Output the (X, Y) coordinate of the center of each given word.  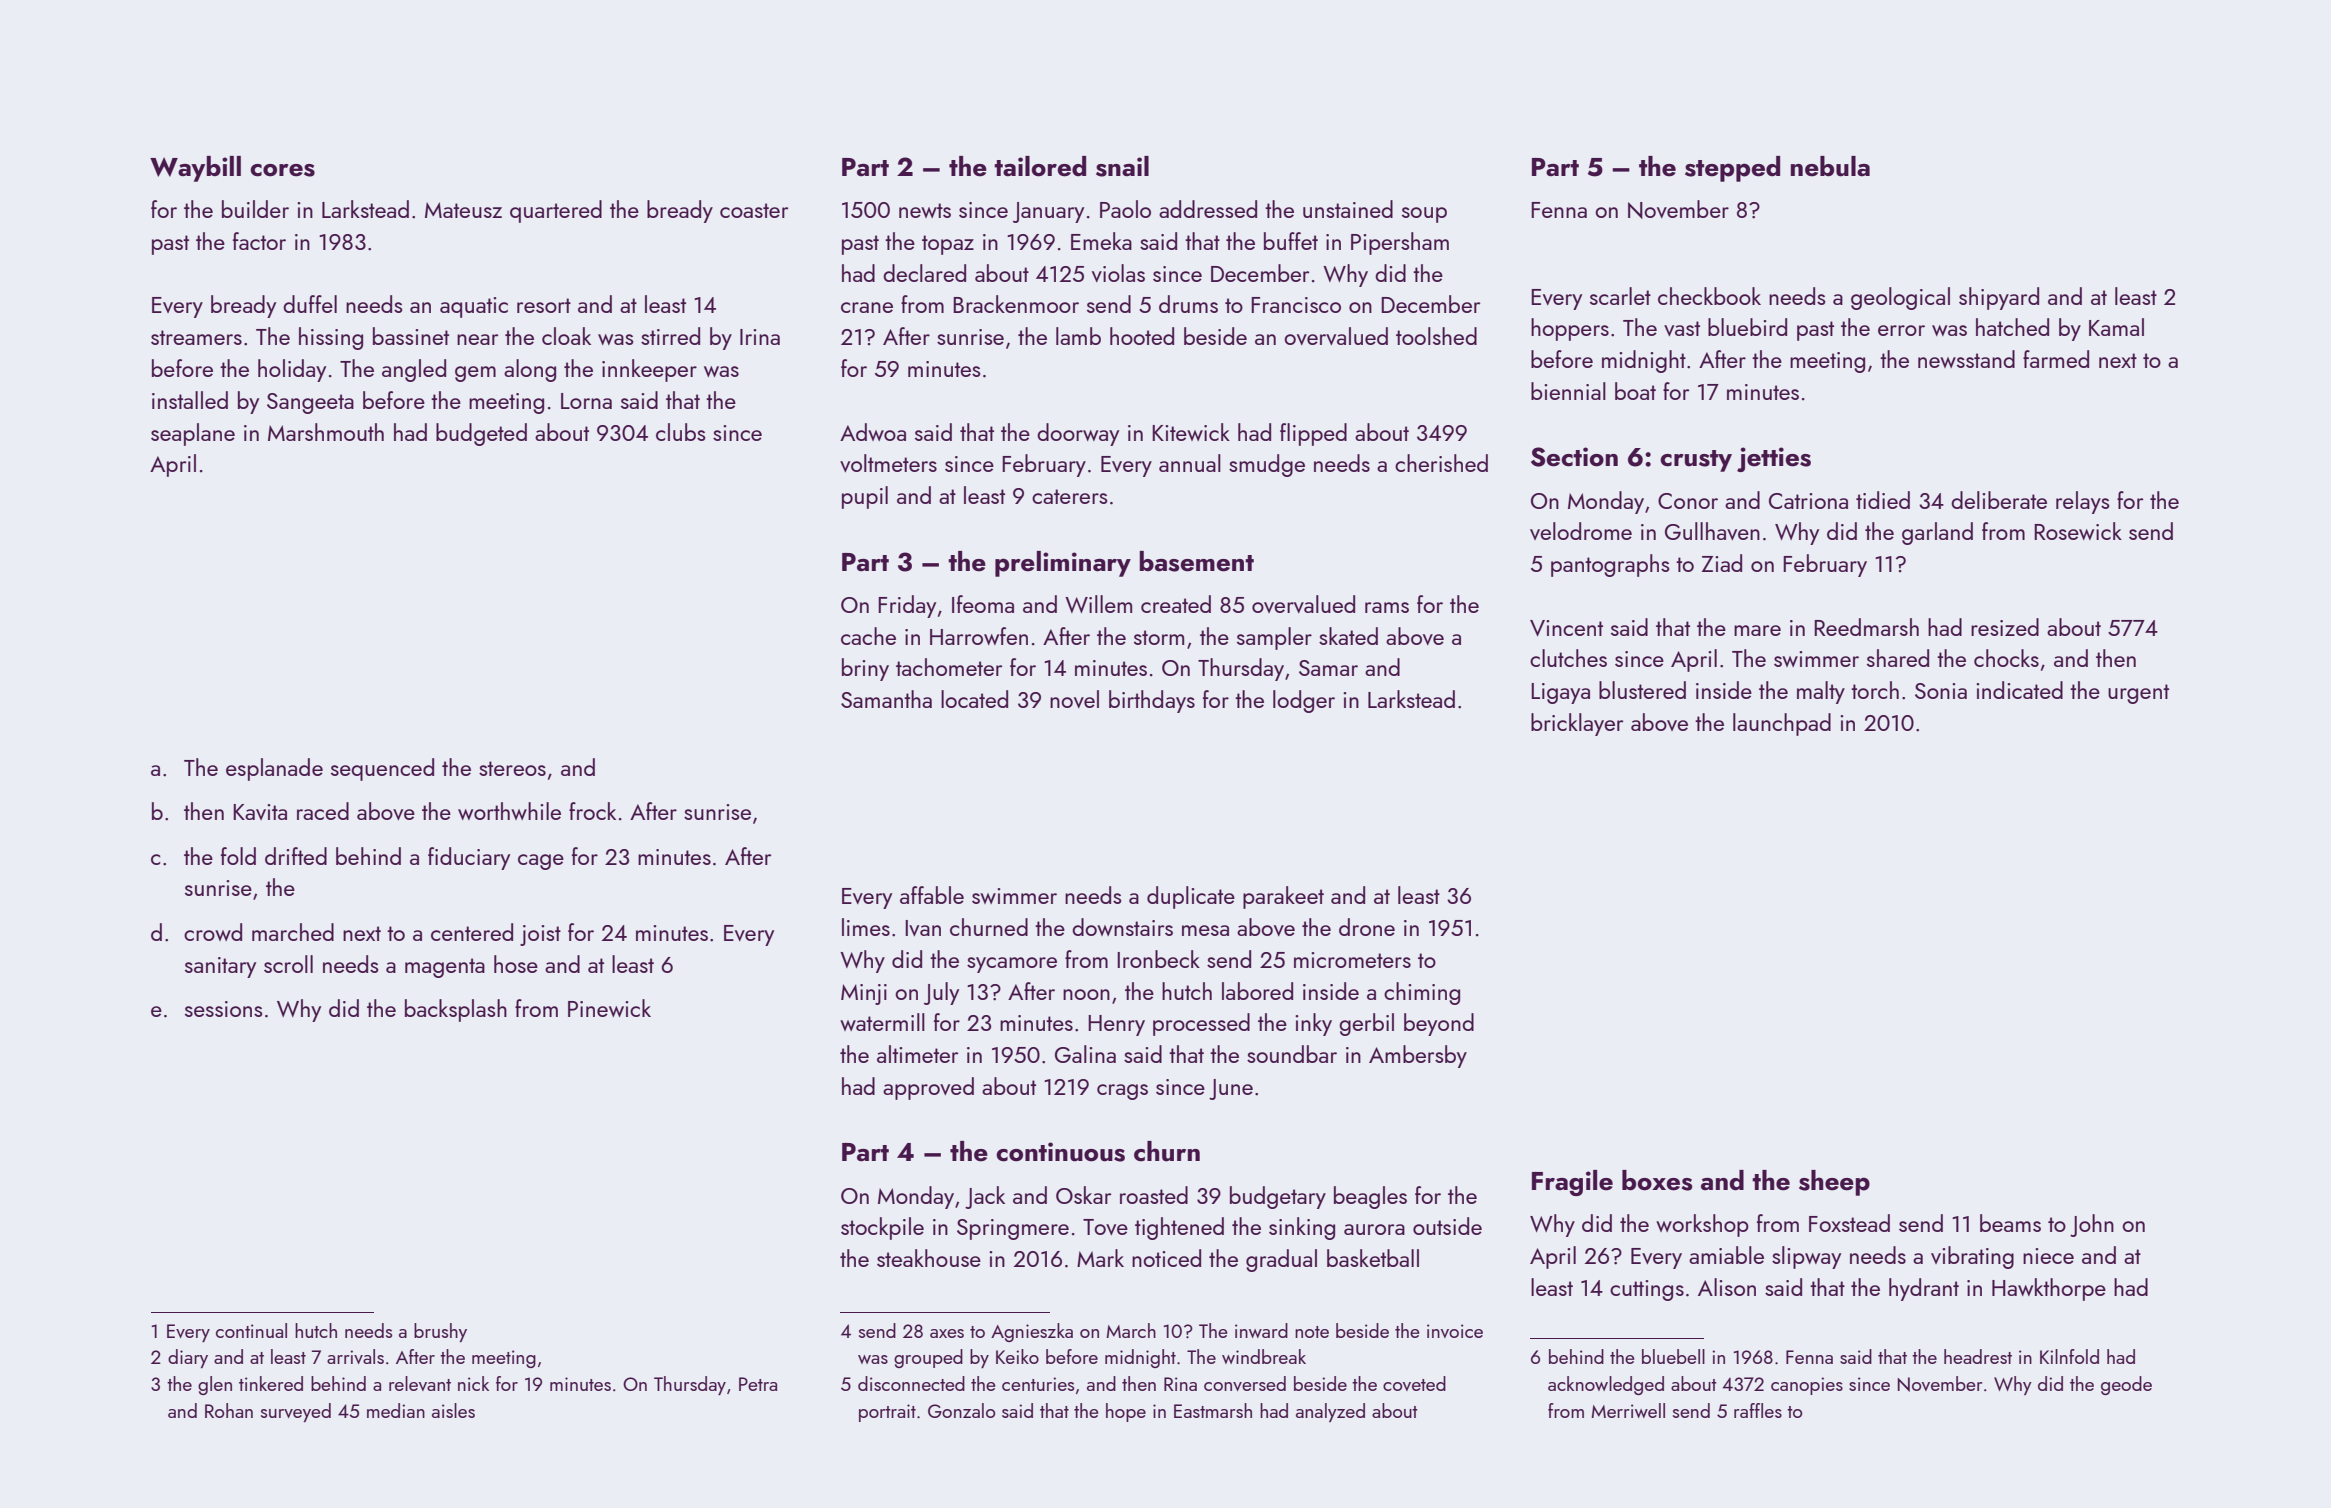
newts (925, 210)
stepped (1732, 169)
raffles (1758, 1410)
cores (282, 170)
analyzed (1330, 1412)
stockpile (882, 1228)
